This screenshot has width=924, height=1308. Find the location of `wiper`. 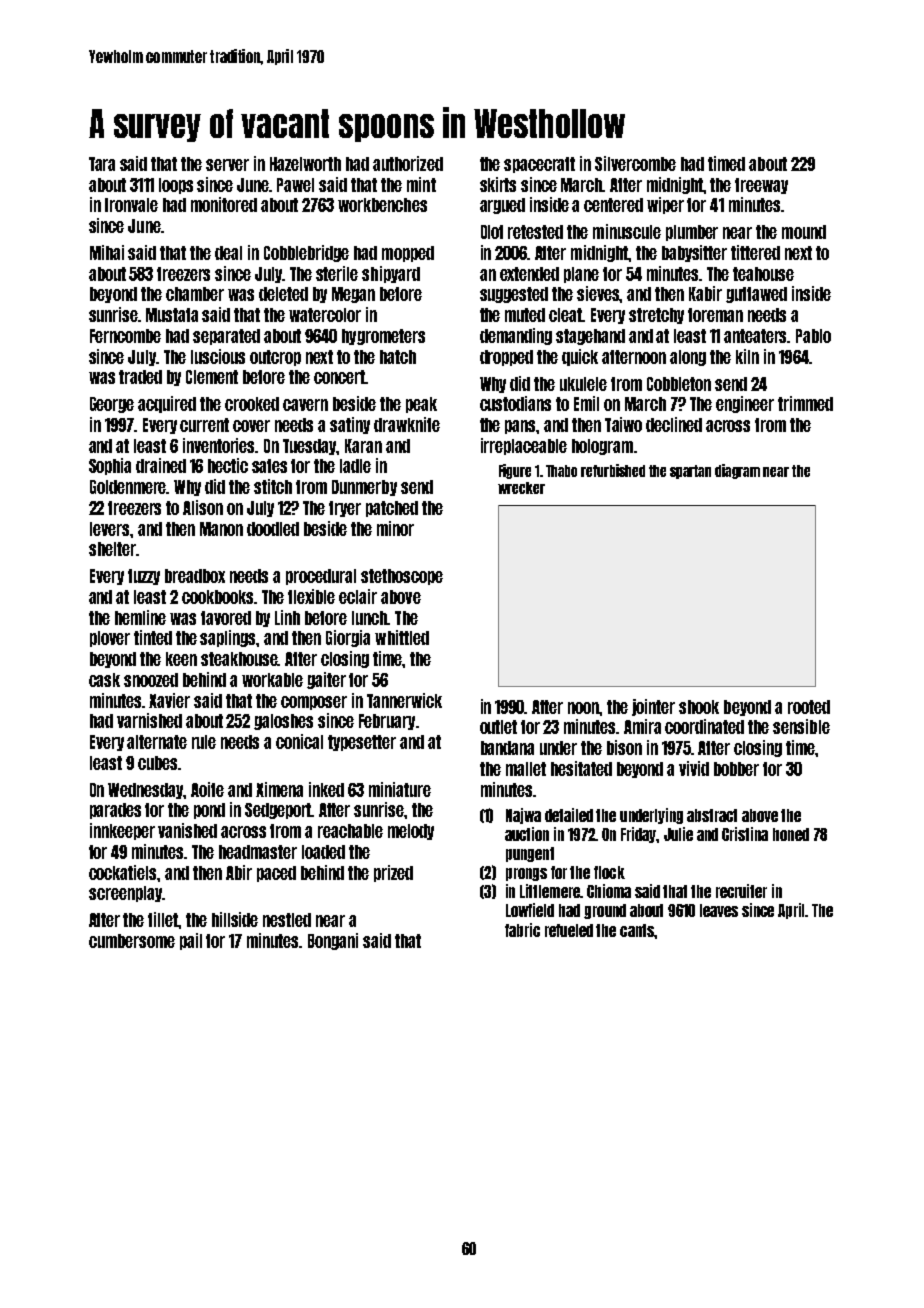

wiper is located at coordinates (665, 205).
